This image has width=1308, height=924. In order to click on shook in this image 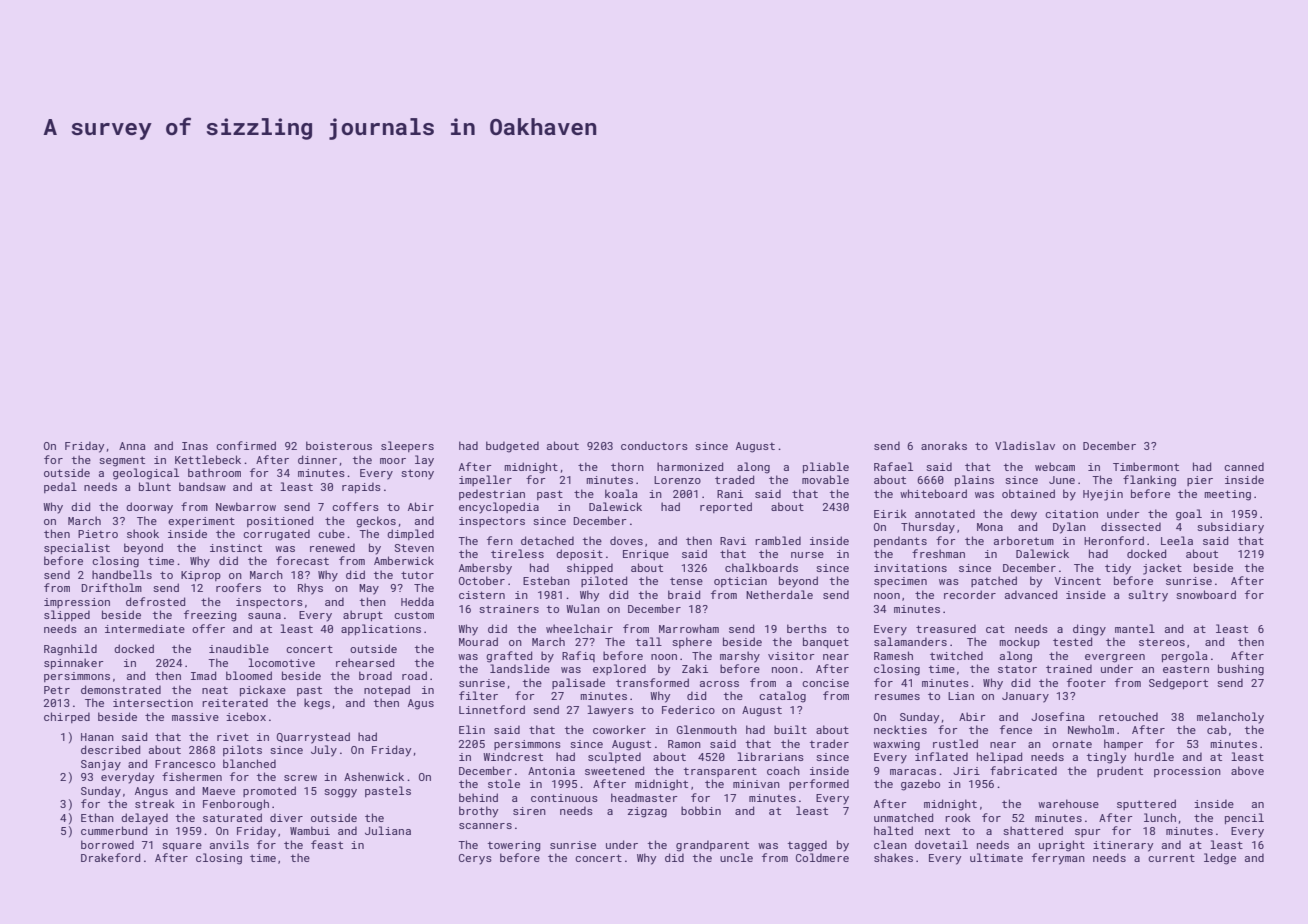, I will do `click(143, 533)`.
